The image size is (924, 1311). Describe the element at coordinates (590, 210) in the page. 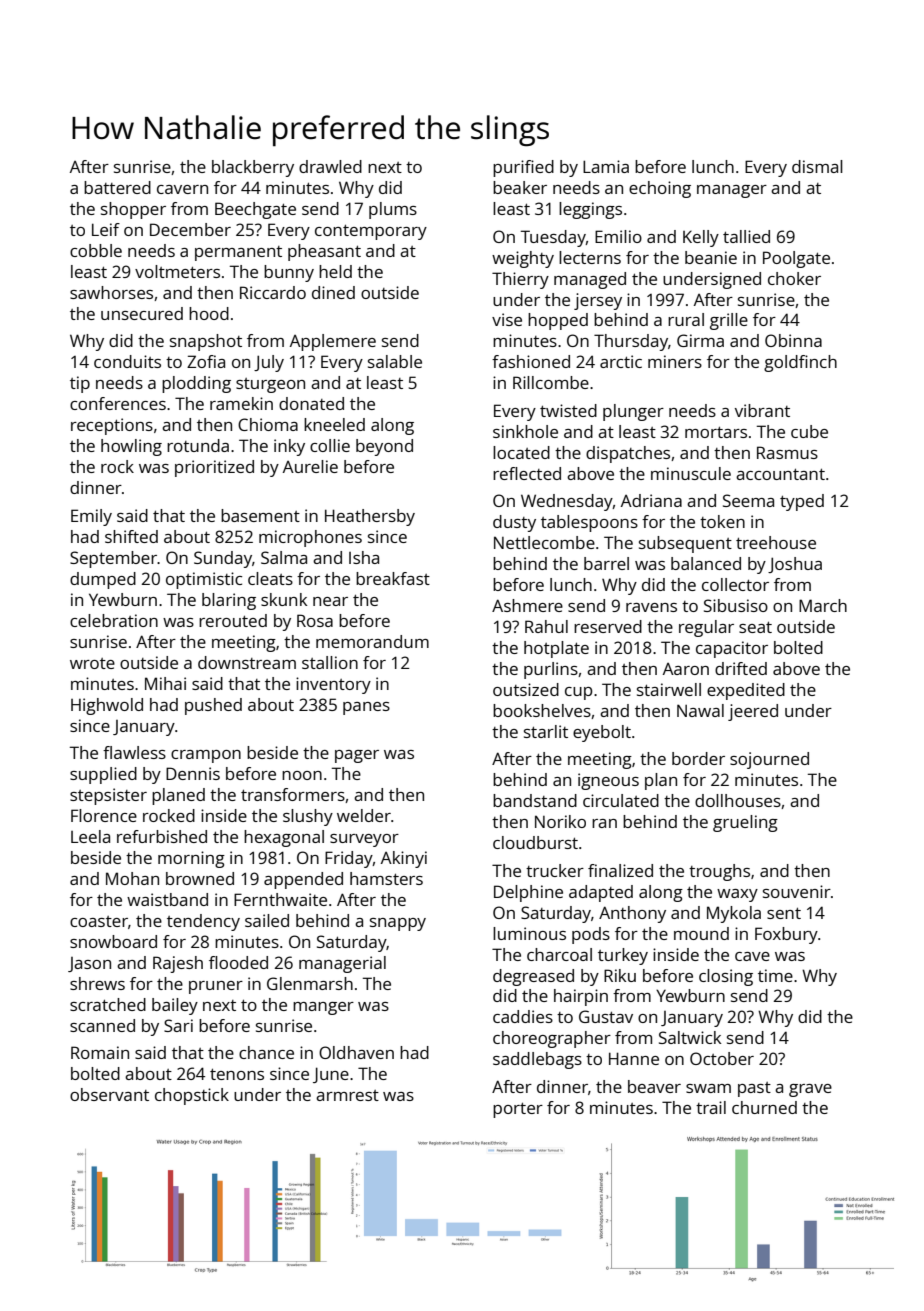

I see `leggings` at that location.
